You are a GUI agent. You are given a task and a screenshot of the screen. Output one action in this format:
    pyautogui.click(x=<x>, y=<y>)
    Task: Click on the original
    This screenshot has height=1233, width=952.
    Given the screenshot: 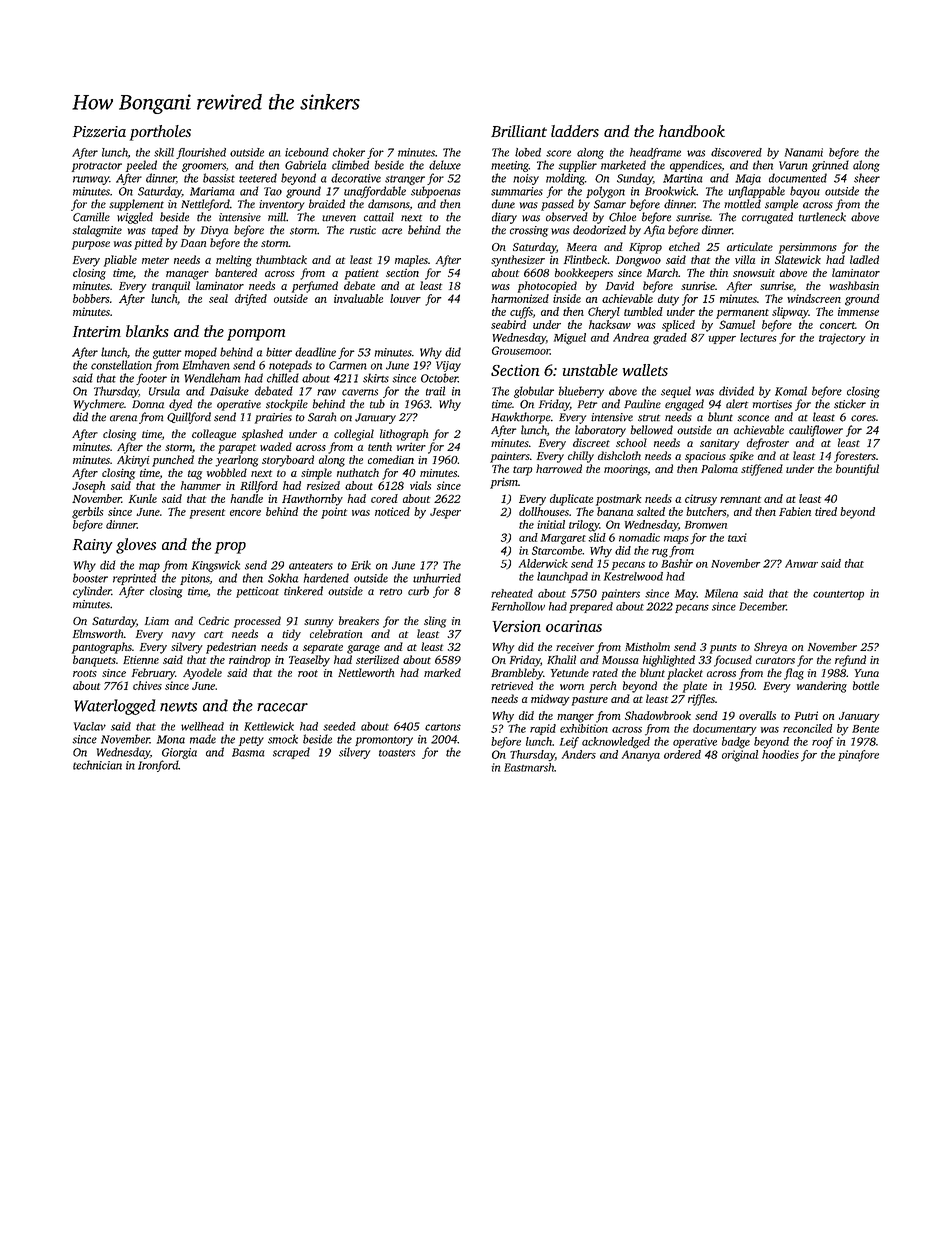 What is the action you would take?
    pyautogui.click(x=740, y=756)
